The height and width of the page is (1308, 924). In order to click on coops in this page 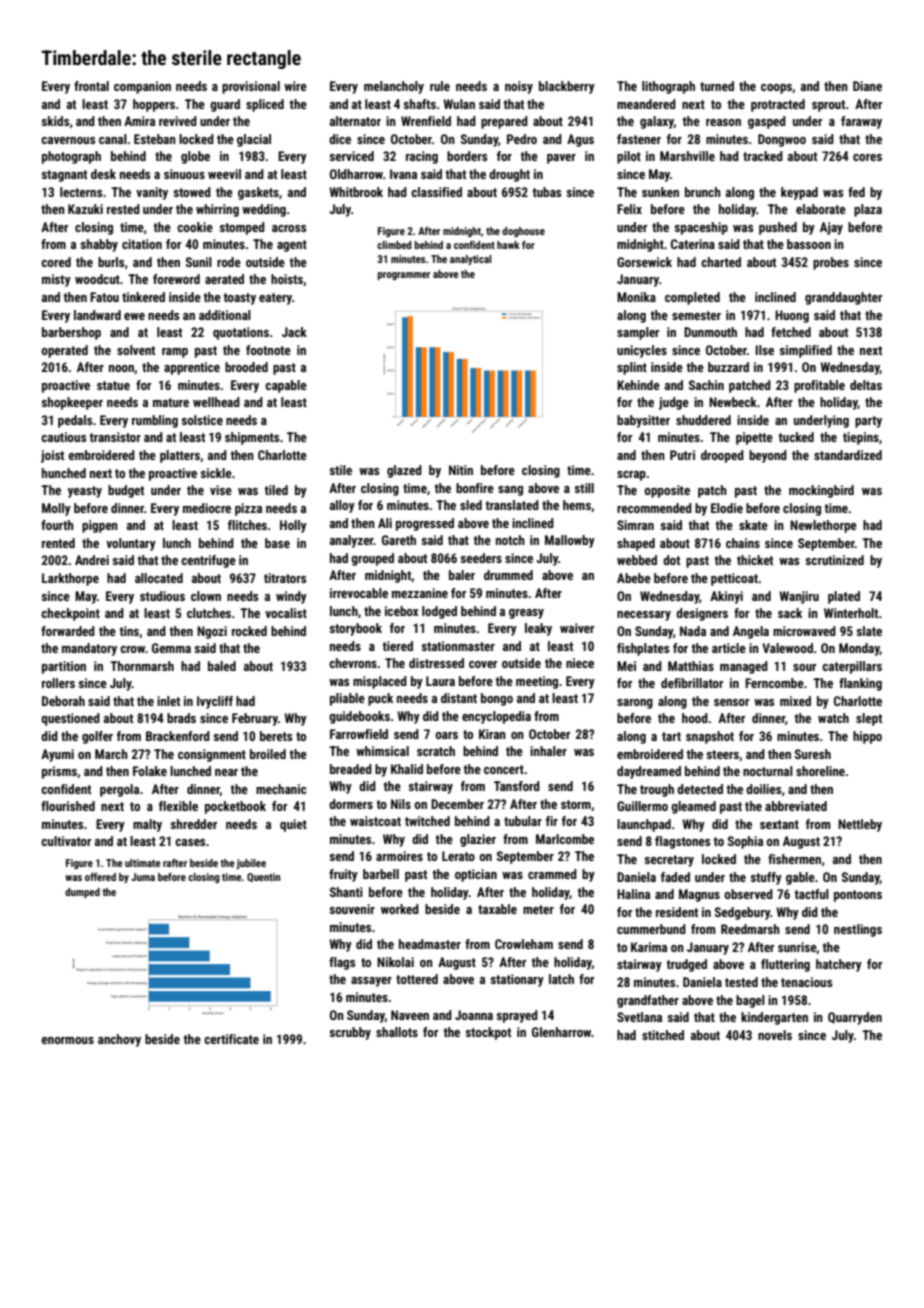, I will do `click(777, 89)`.
